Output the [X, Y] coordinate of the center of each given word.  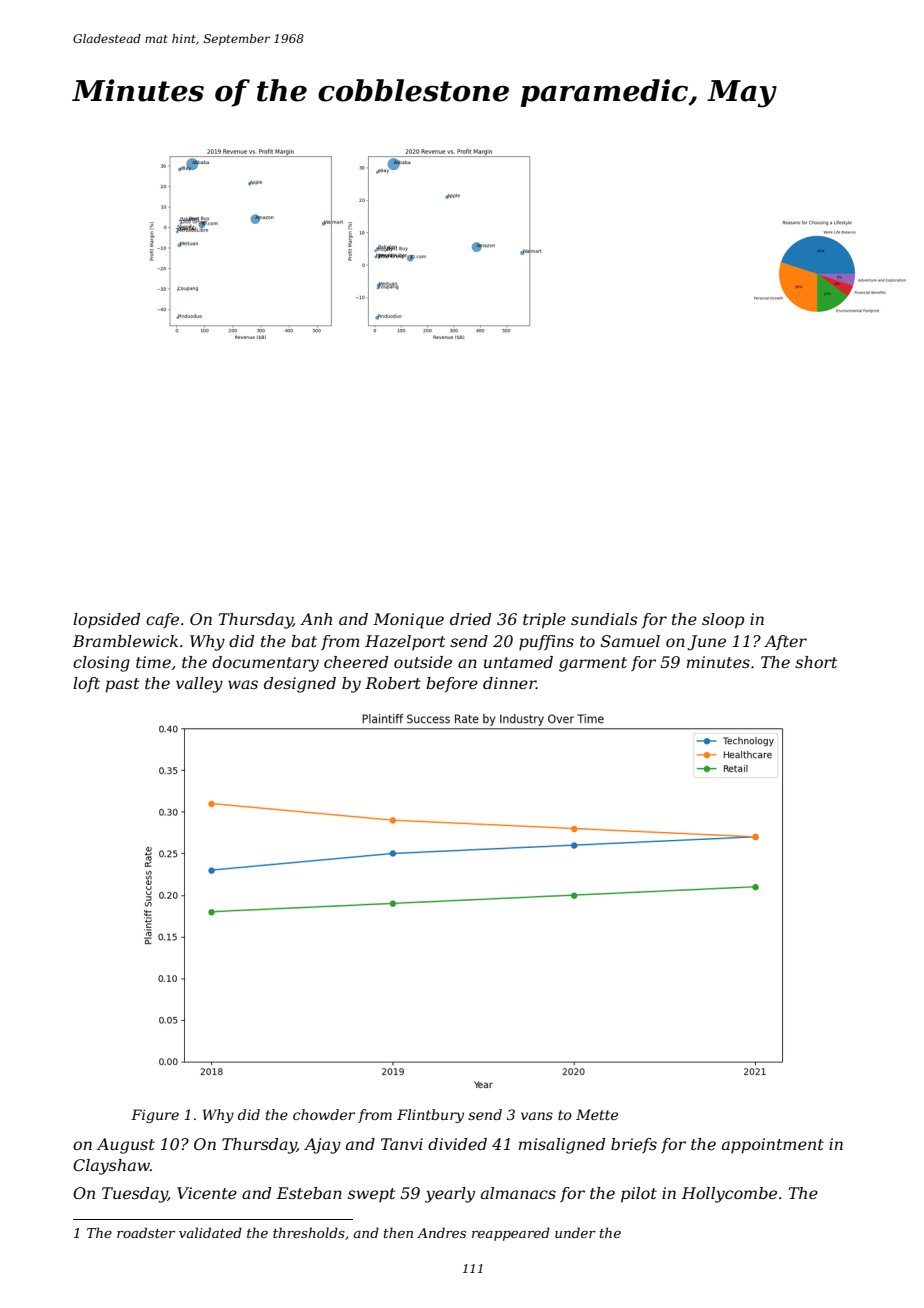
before [452, 684]
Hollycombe [729, 1195]
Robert [393, 683]
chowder [324, 1114]
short [816, 662]
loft [86, 684]
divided [457, 1144]
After [785, 642]
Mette [597, 1114]
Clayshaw [111, 1167]
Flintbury [430, 1116]
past [122, 685]
